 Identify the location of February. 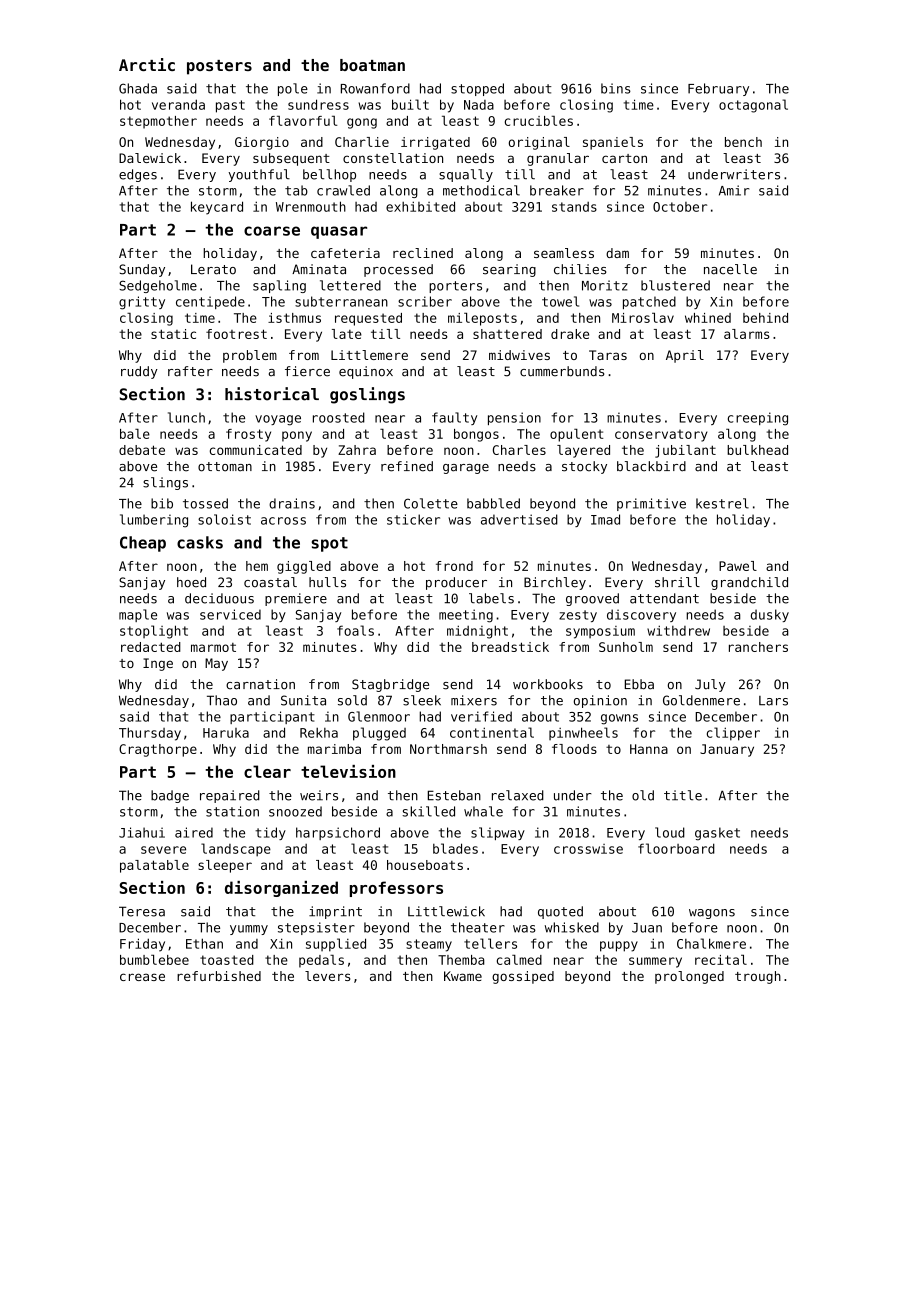
(718, 89).
